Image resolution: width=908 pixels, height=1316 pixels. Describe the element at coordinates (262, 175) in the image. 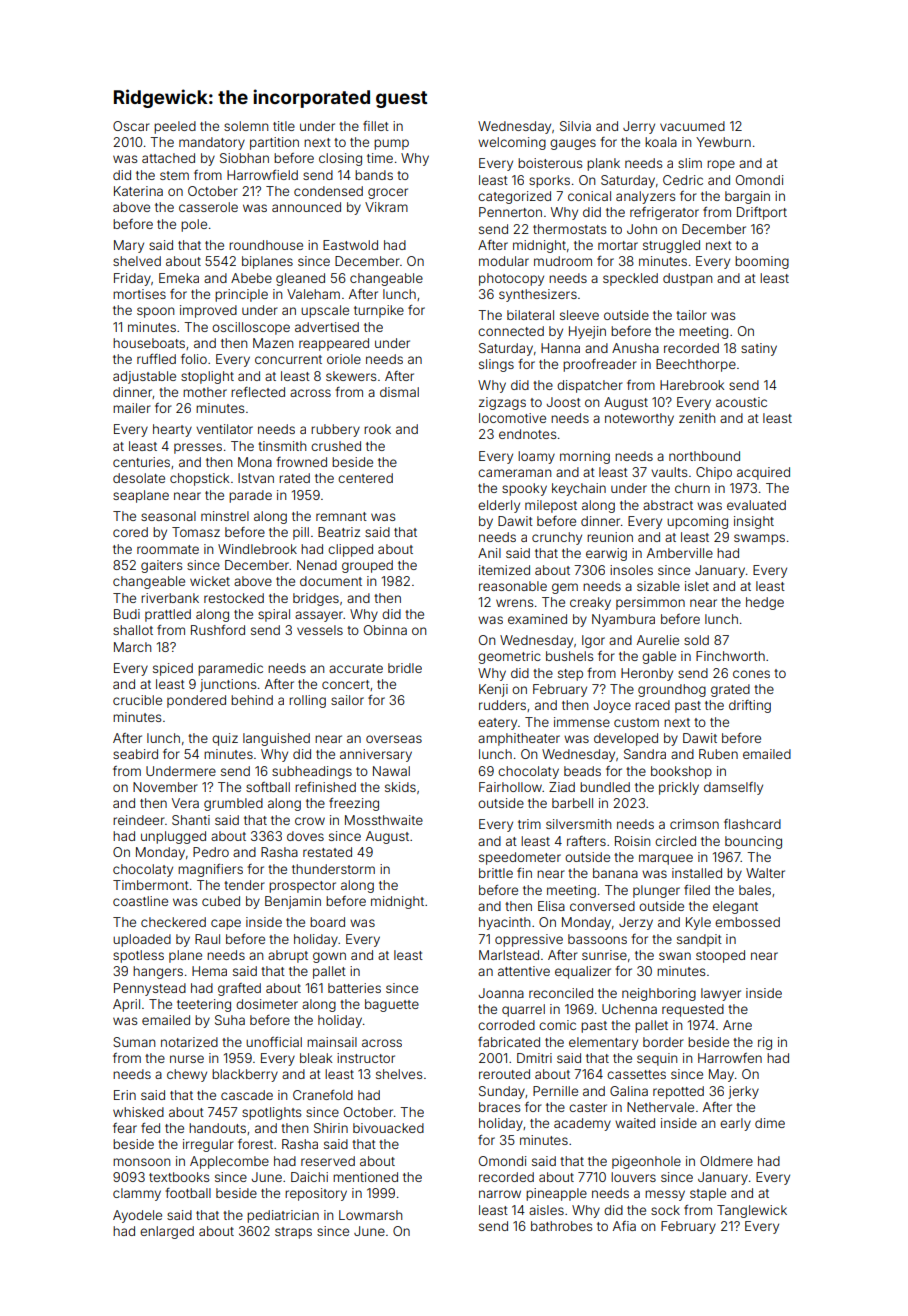

I see `Harrowfield` at that location.
